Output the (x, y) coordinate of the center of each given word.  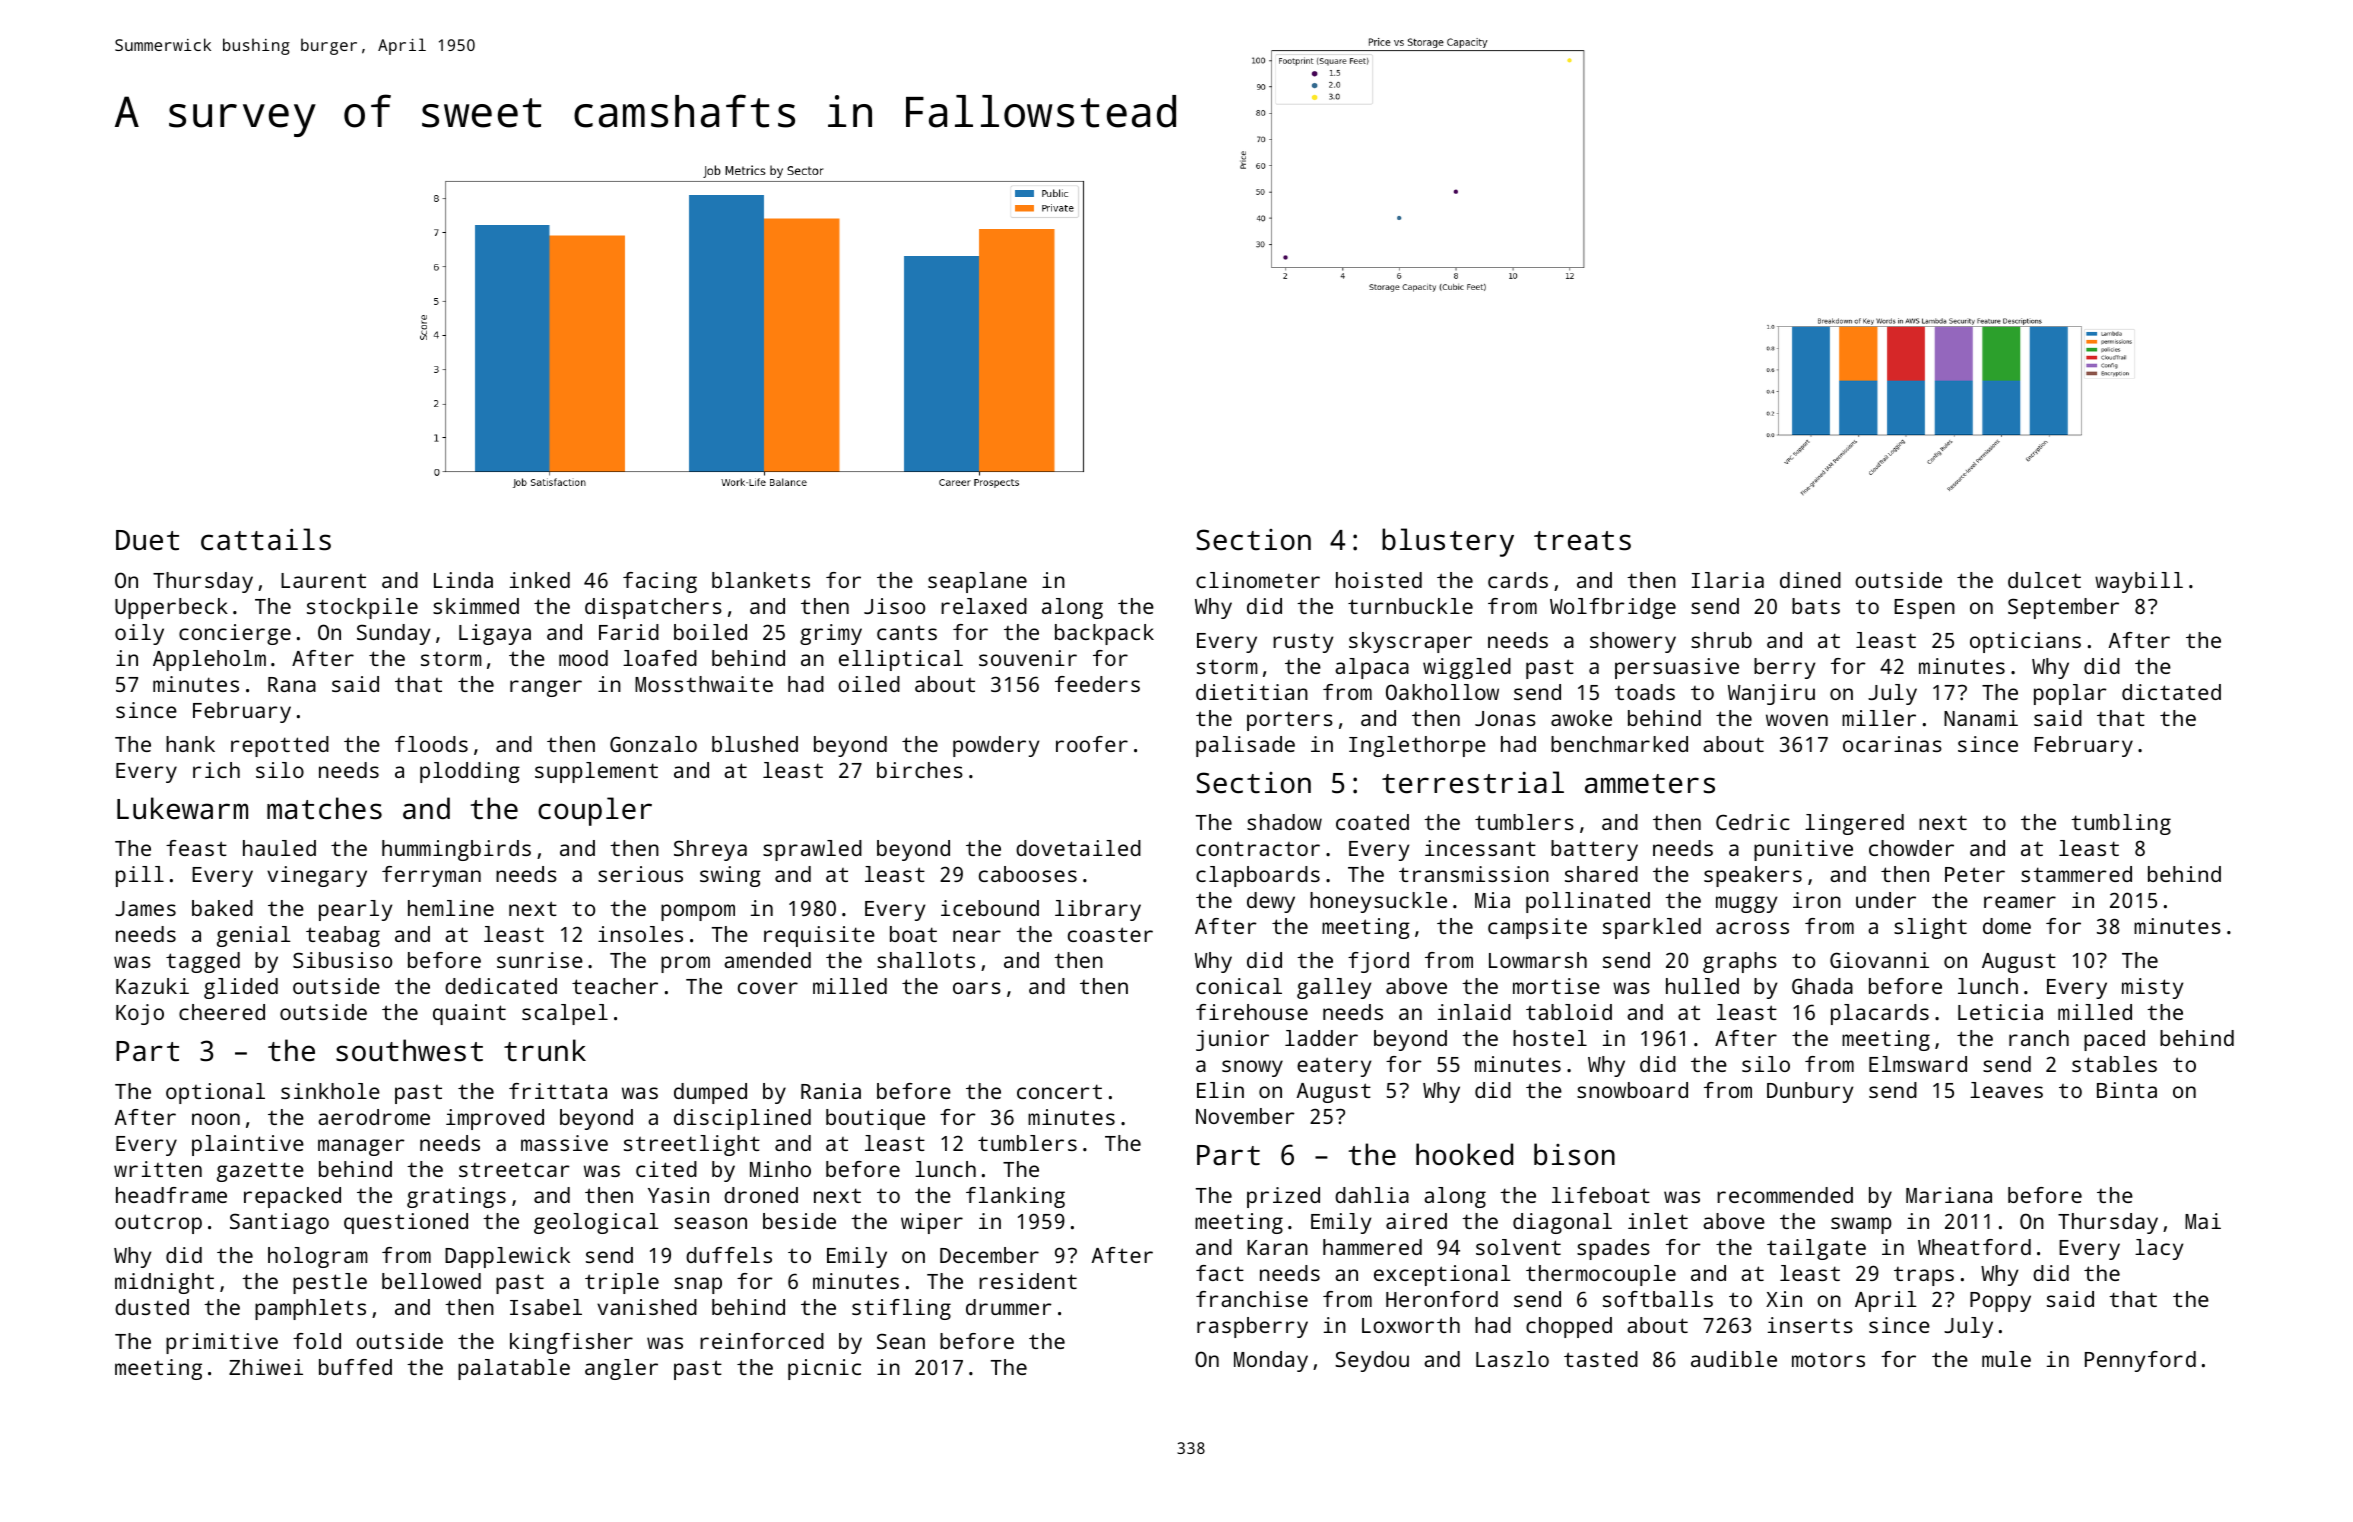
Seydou (1372, 1361)
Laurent (323, 580)
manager (361, 1147)
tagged (203, 962)
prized (1283, 1197)
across (1752, 928)
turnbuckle (1410, 606)
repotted (280, 746)
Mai (2203, 1221)
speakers (1753, 876)
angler (621, 1369)
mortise (1556, 986)
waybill (2139, 582)
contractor (1258, 848)
